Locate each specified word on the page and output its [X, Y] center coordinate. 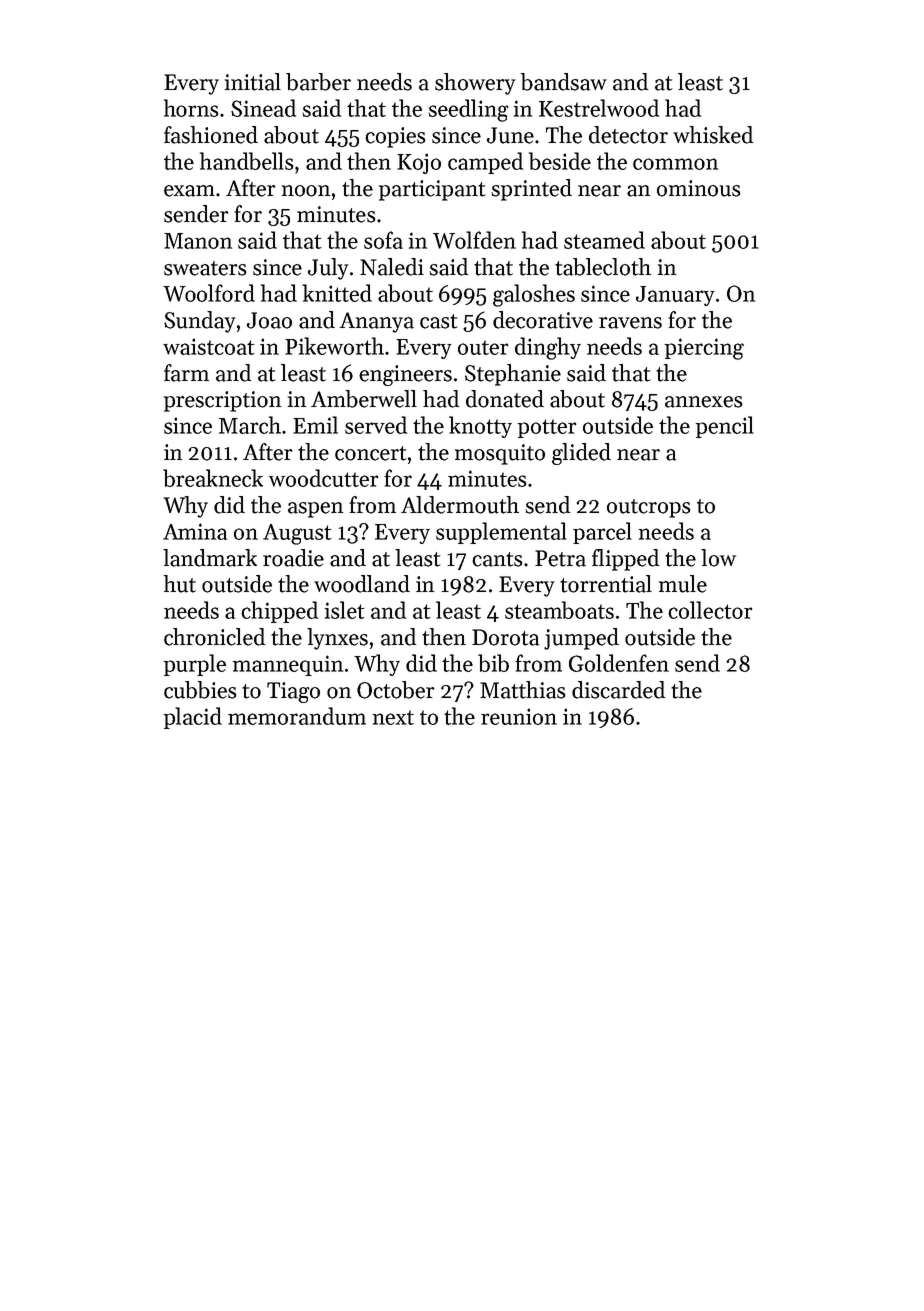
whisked [713, 135]
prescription [223, 401]
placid [193, 718]
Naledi [392, 267]
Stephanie [513, 375]
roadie [293, 558]
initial [253, 82]
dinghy [548, 348]
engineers [405, 375]
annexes [703, 402]
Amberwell [364, 399]
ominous [698, 188]
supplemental [501, 533]
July [328, 269]
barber [318, 82]
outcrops [648, 508]
